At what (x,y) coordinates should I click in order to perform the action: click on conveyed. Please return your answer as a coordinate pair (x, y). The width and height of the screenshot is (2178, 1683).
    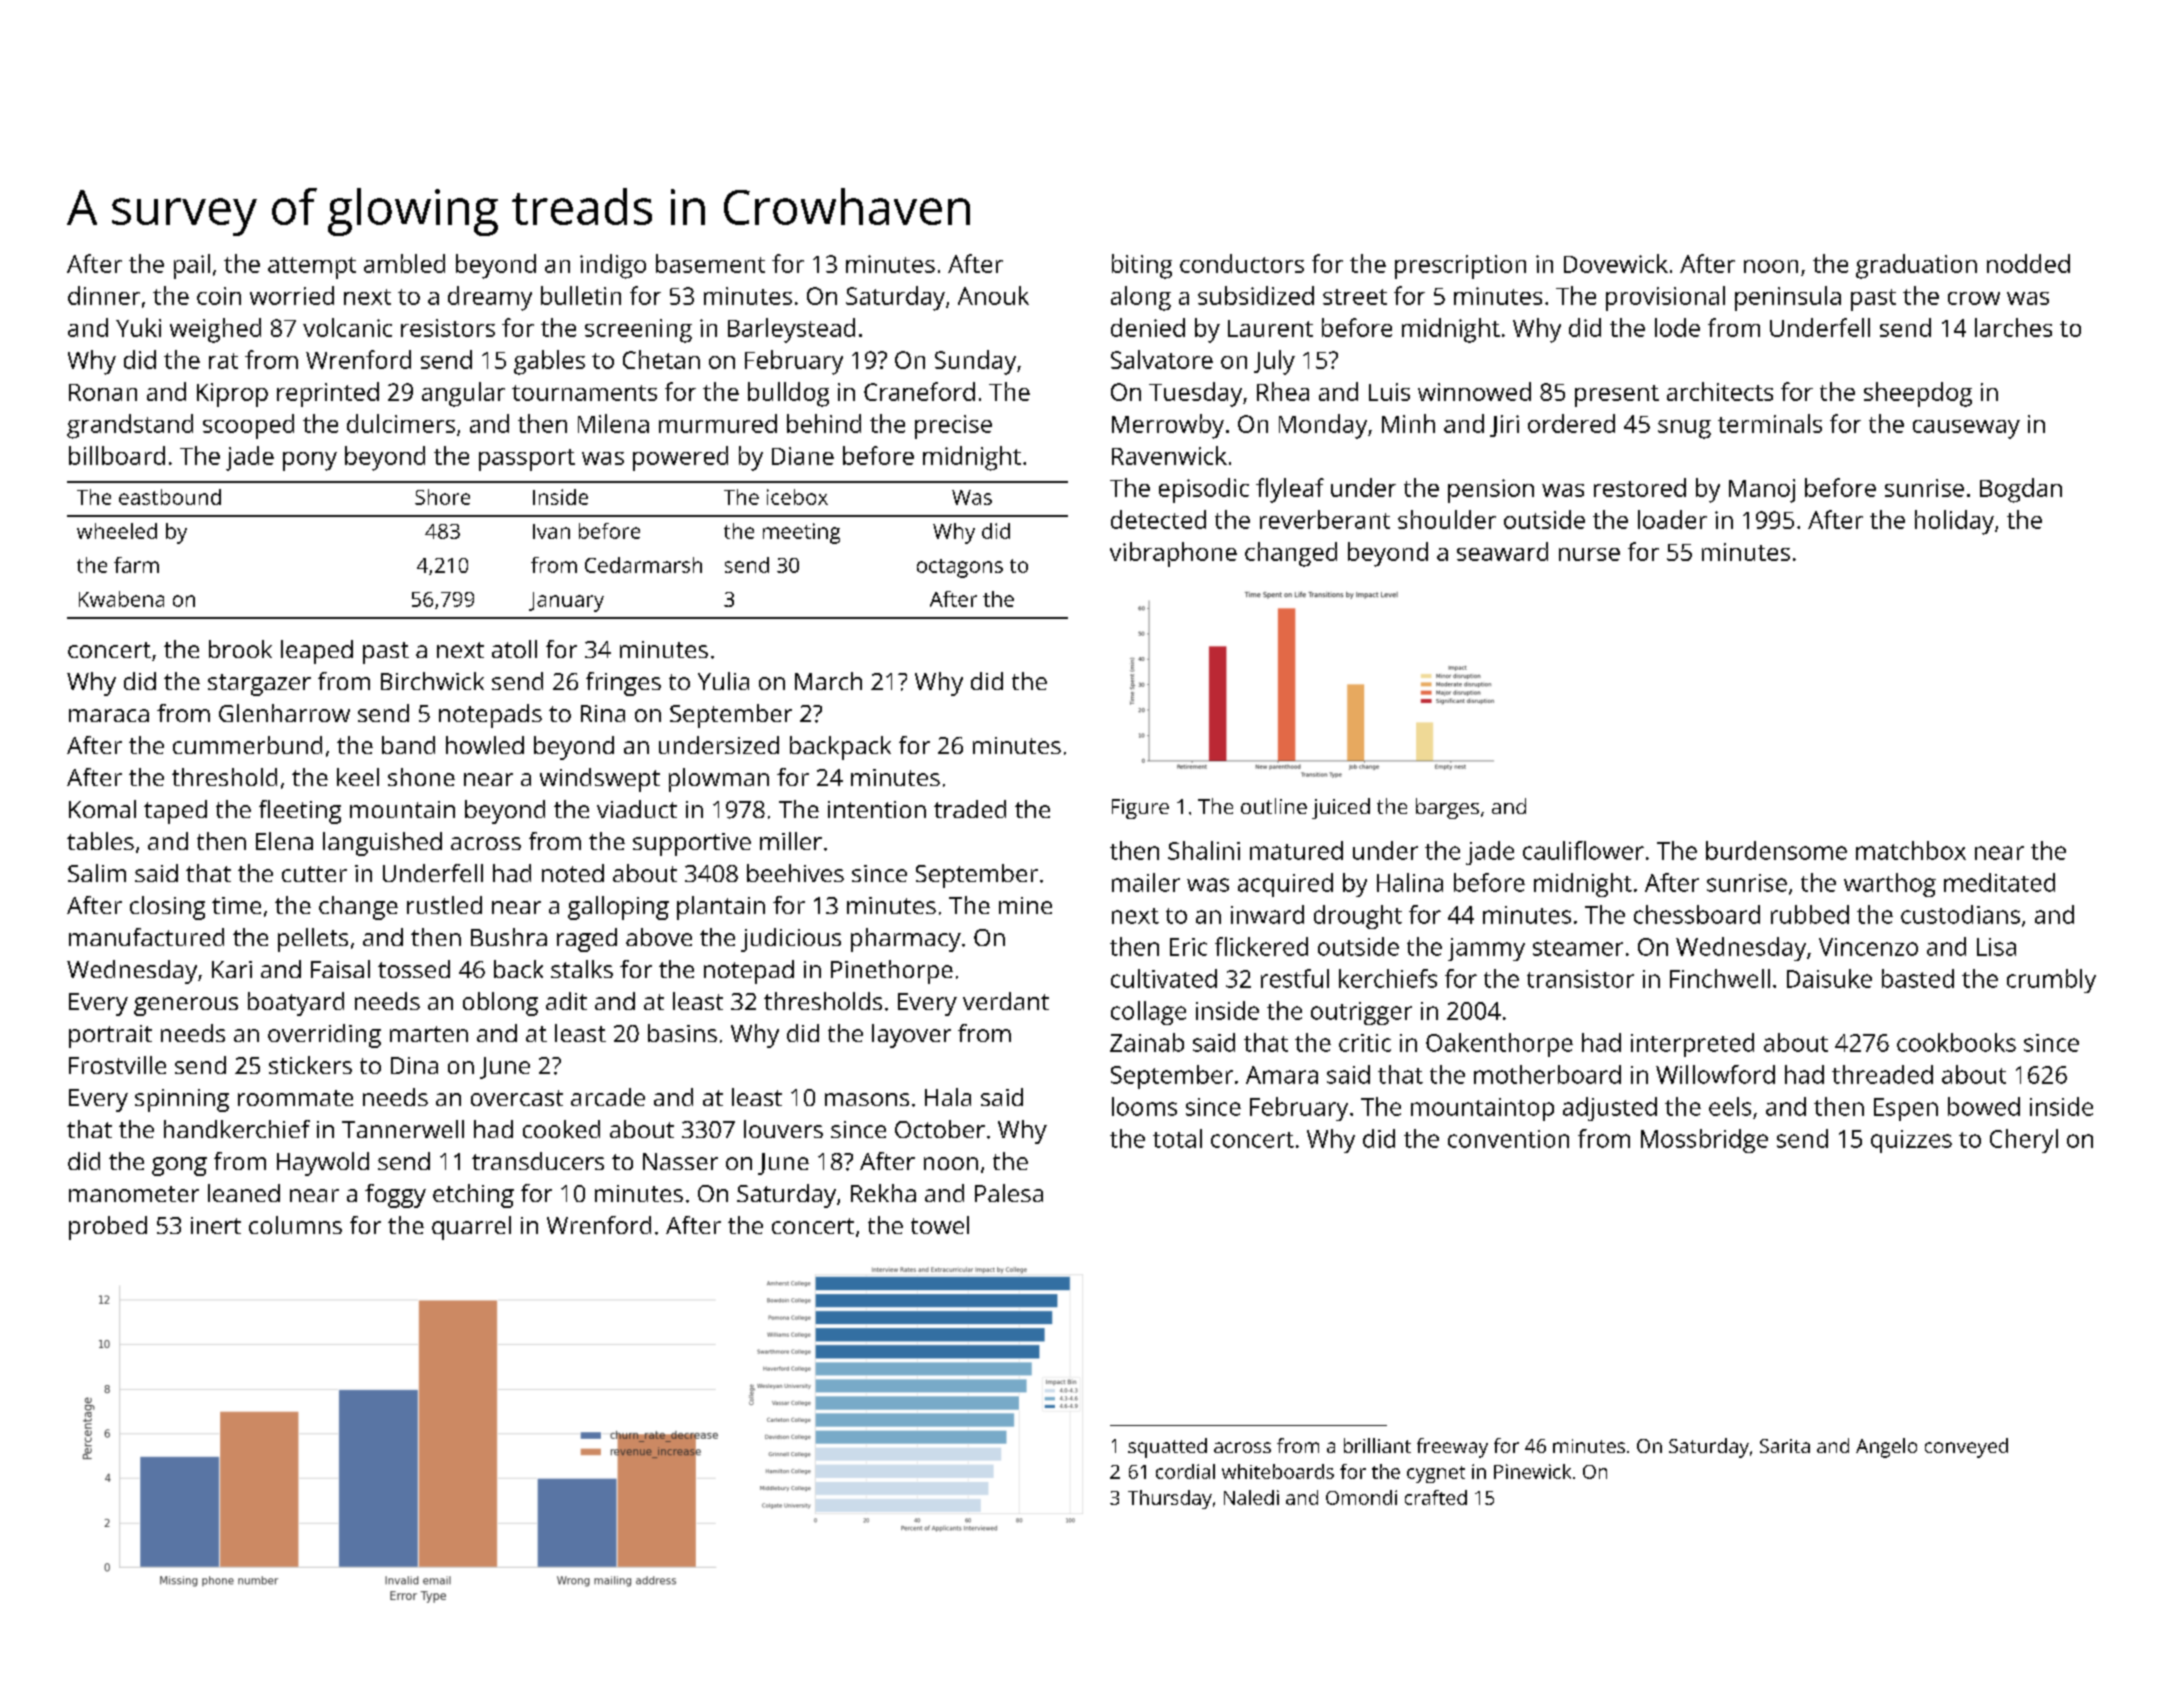
    Looking at the image, I should click on (1966, 1448).
